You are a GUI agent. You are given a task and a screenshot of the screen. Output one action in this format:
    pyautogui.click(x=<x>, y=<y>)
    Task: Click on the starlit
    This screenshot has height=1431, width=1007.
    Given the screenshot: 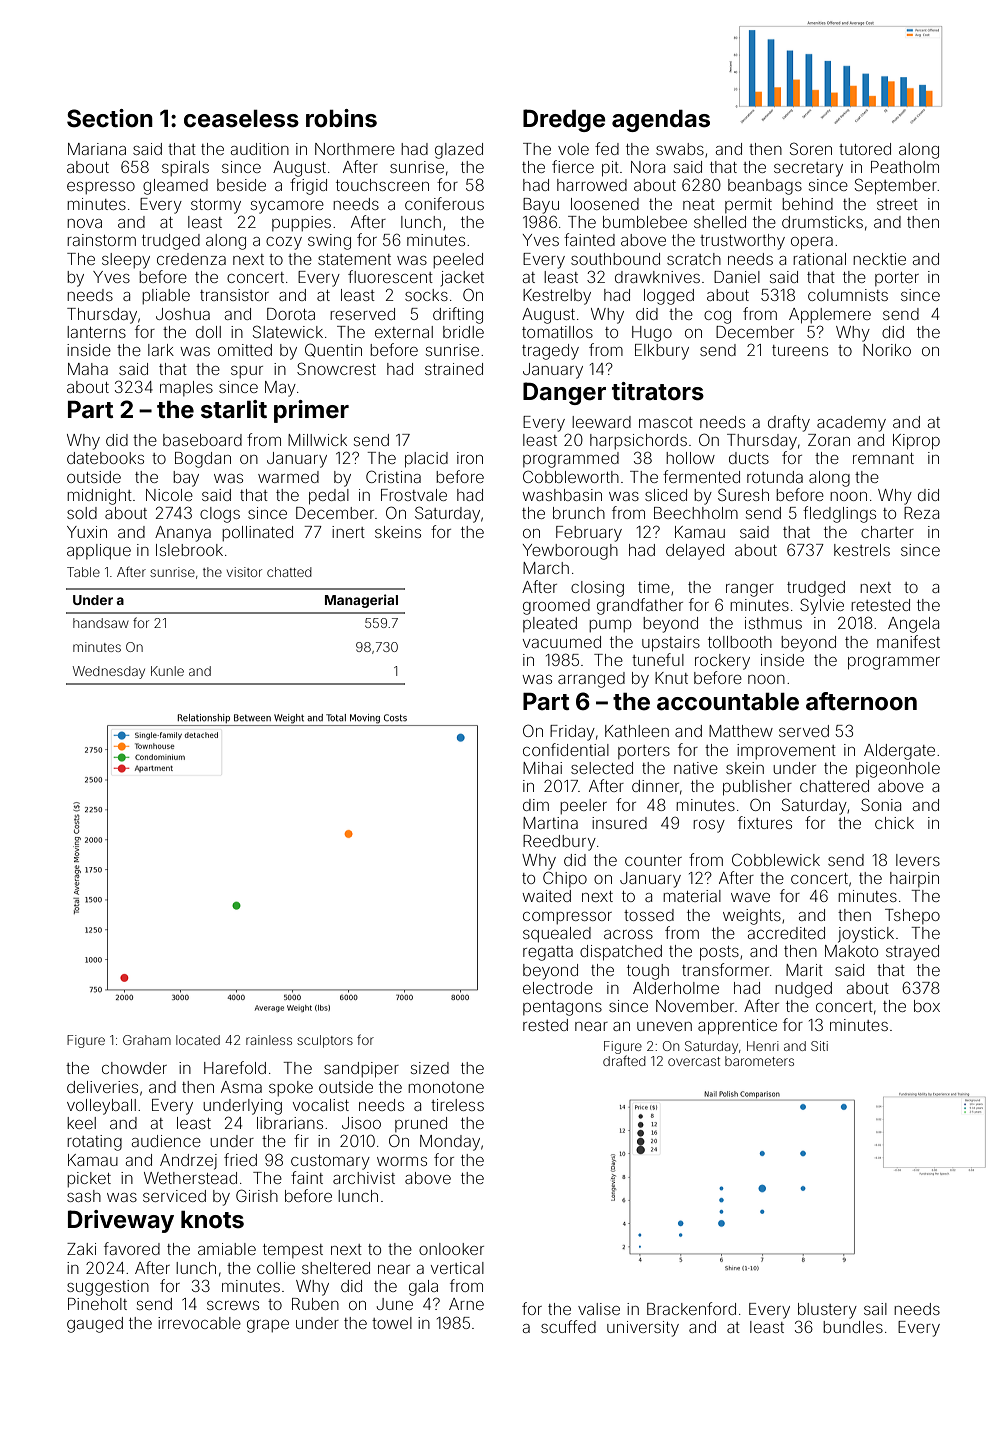 What is the action you would take?
    pyautogui.click(x=234, y=409)
